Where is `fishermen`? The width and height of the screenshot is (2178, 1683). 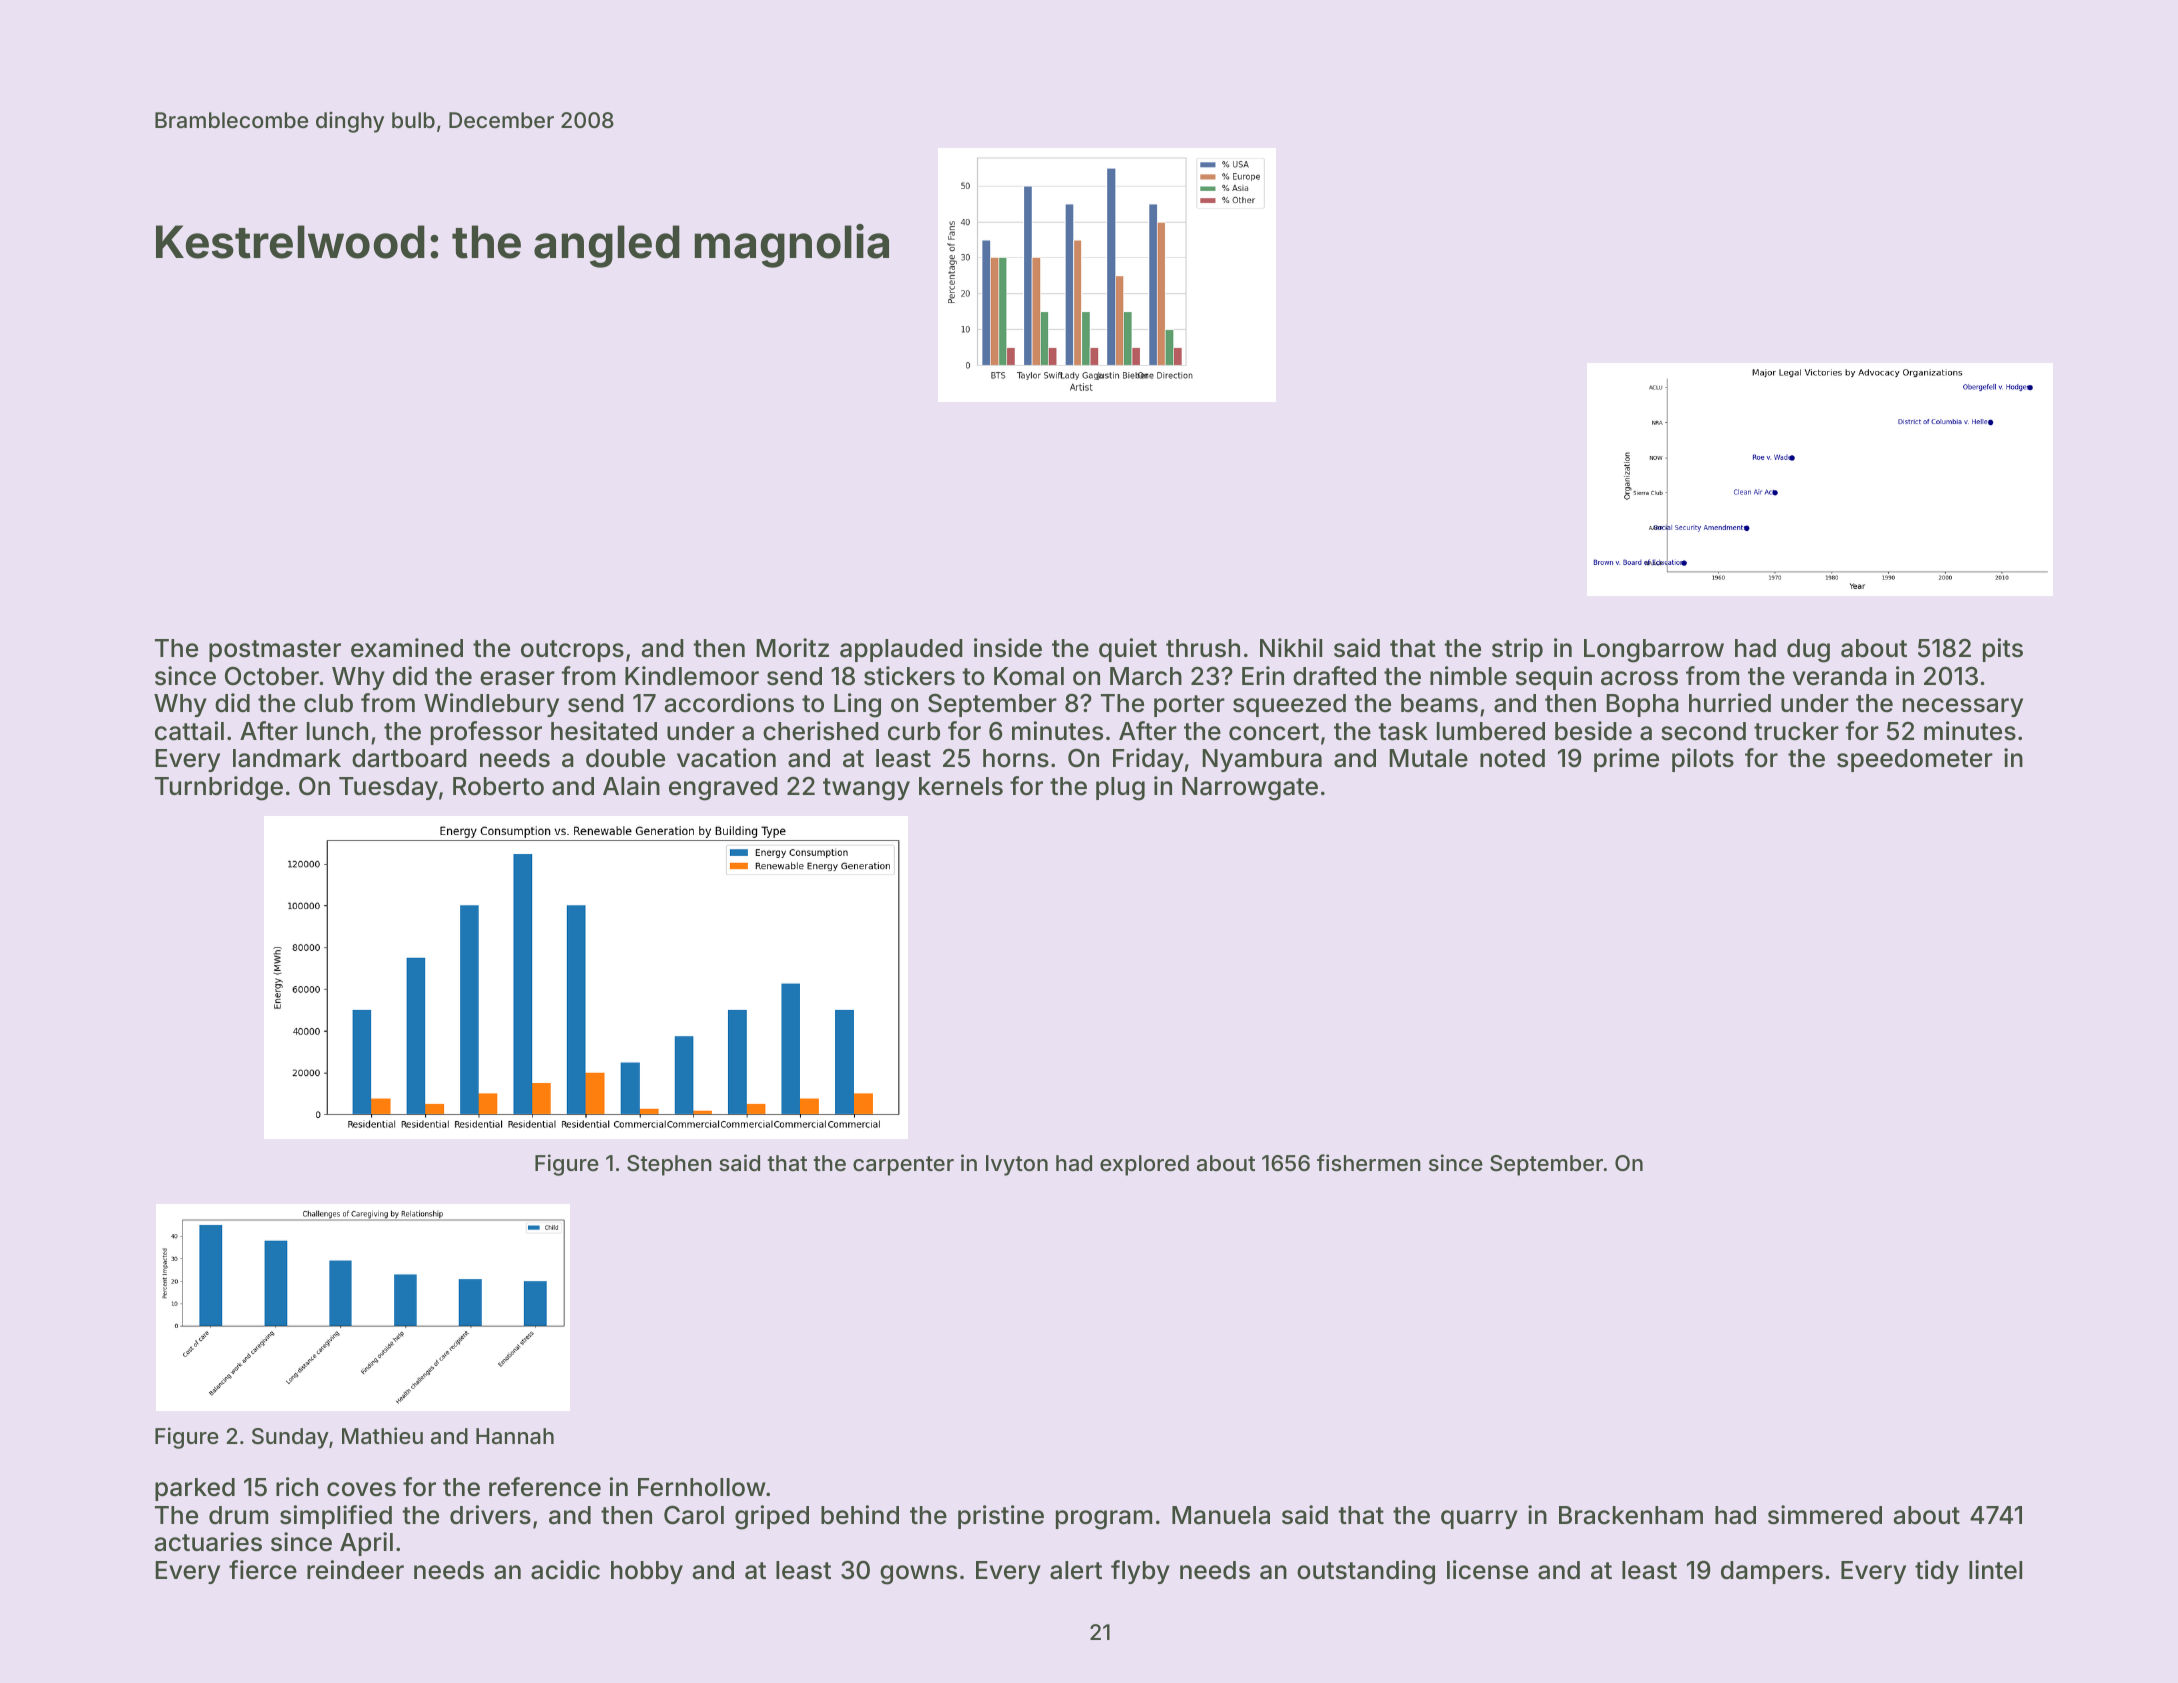 fishermen is located at coordinates (1369, 1162).
